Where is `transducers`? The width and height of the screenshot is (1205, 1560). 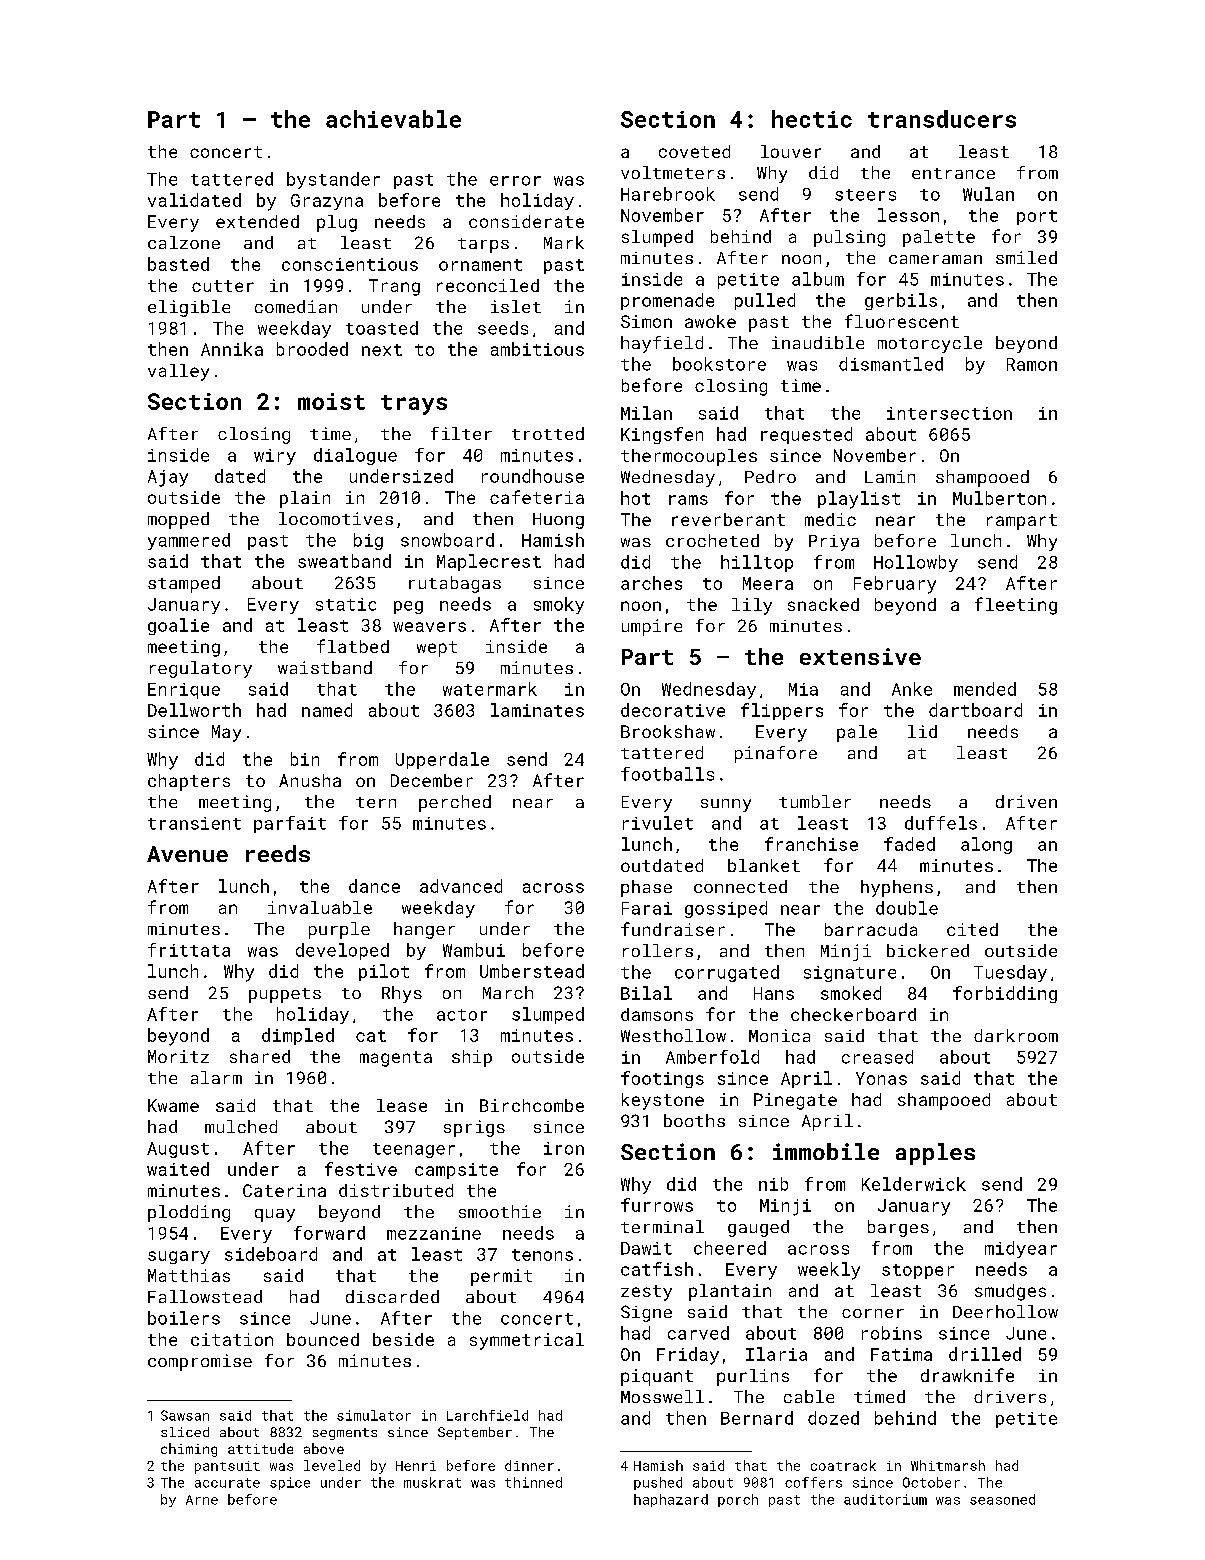
transducers is located at coordinates (942, 119).
